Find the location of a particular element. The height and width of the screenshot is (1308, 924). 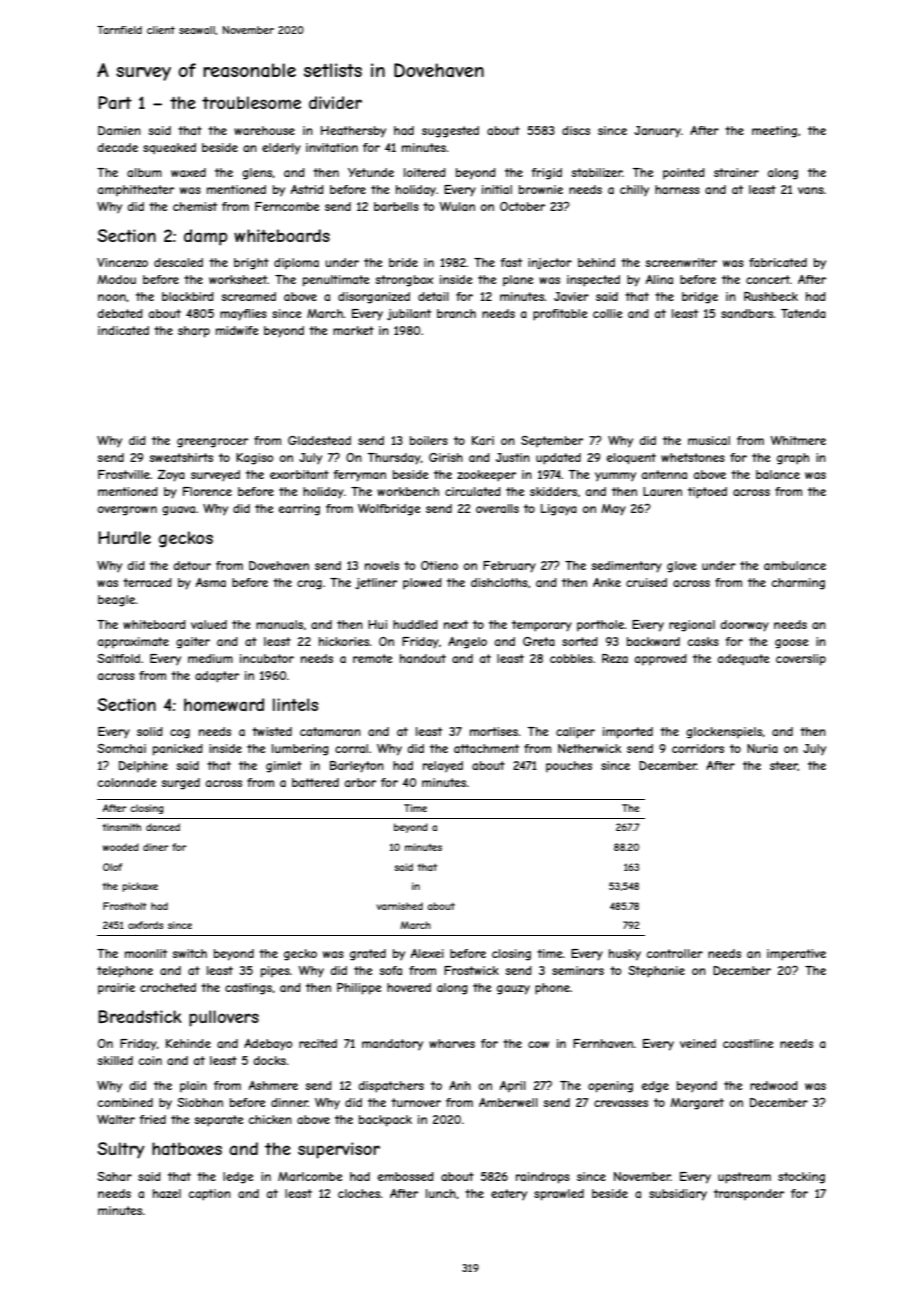

surged is located at coordinates (180, 784).
